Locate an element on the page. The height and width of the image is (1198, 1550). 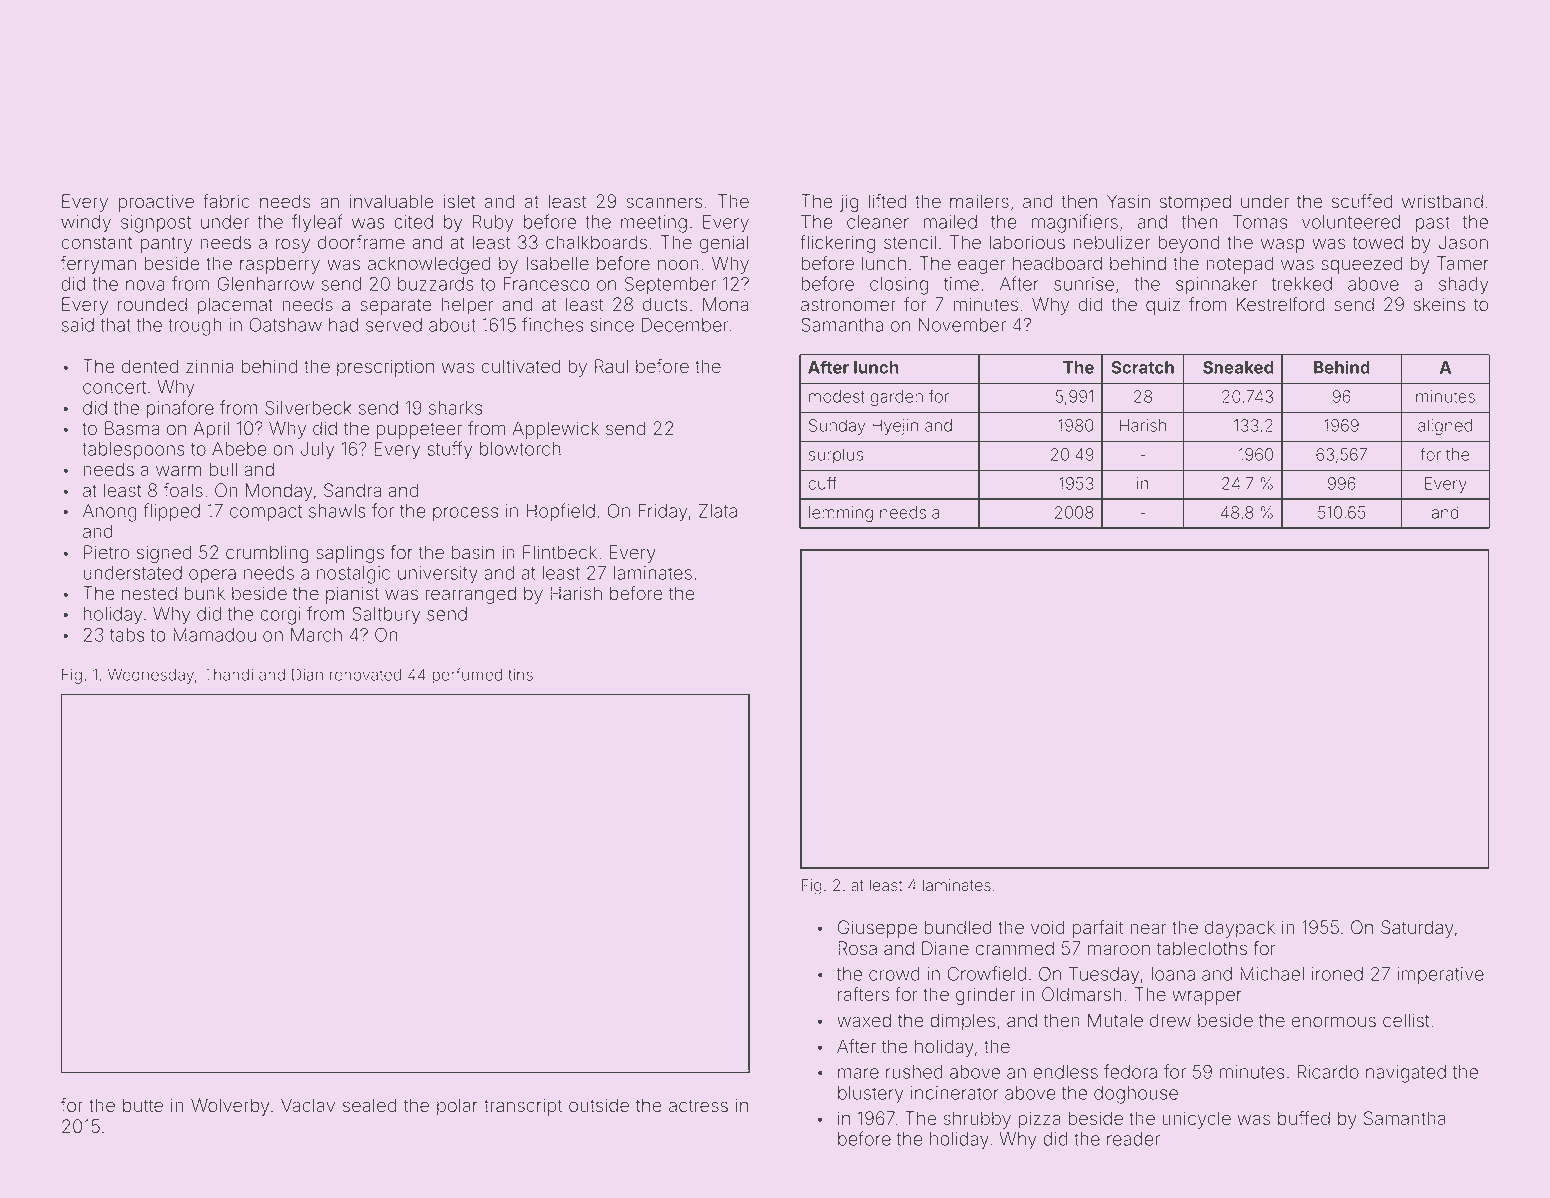
Monday is located at coordinates (279, 492).
